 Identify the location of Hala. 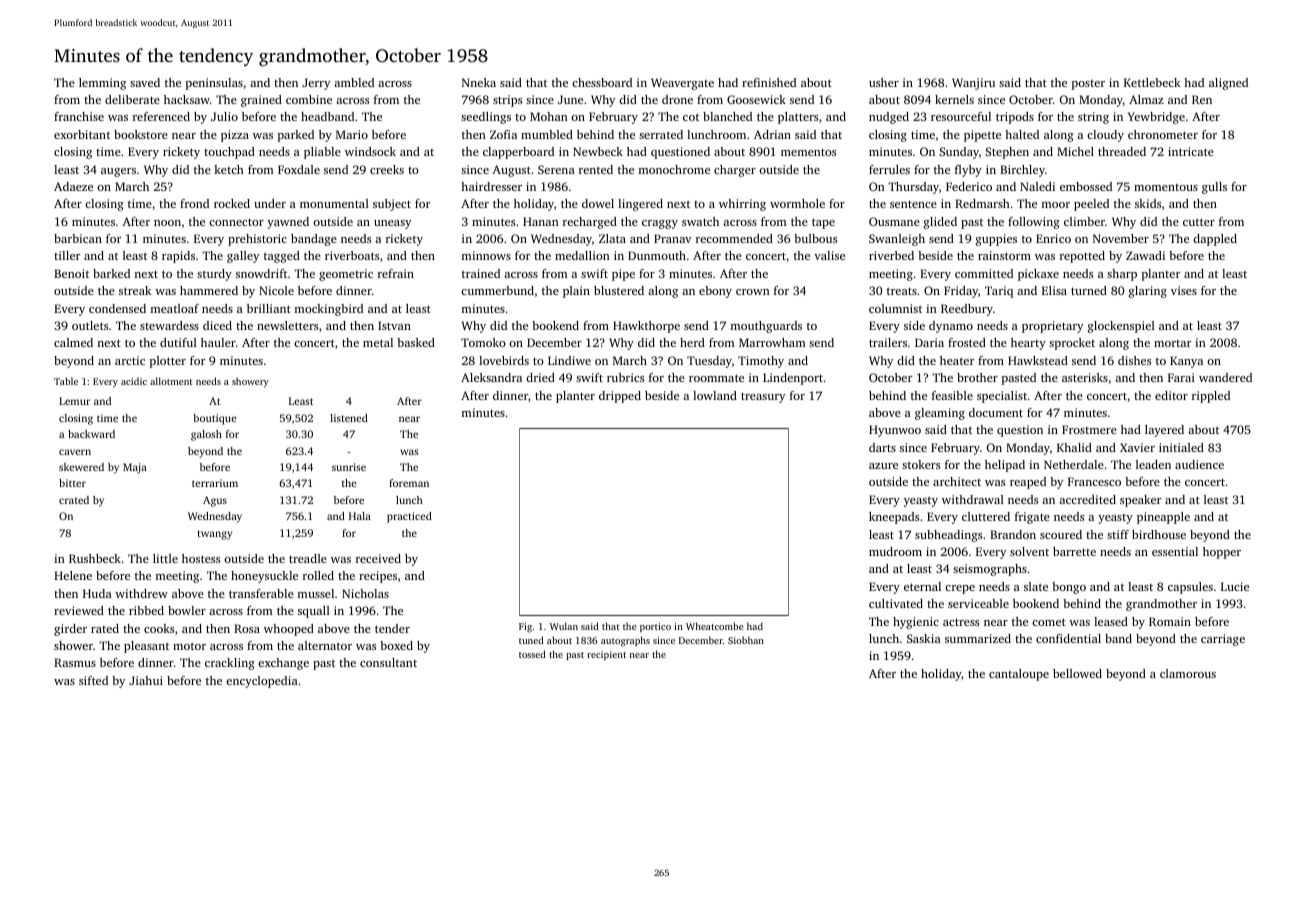
(360, 516).
